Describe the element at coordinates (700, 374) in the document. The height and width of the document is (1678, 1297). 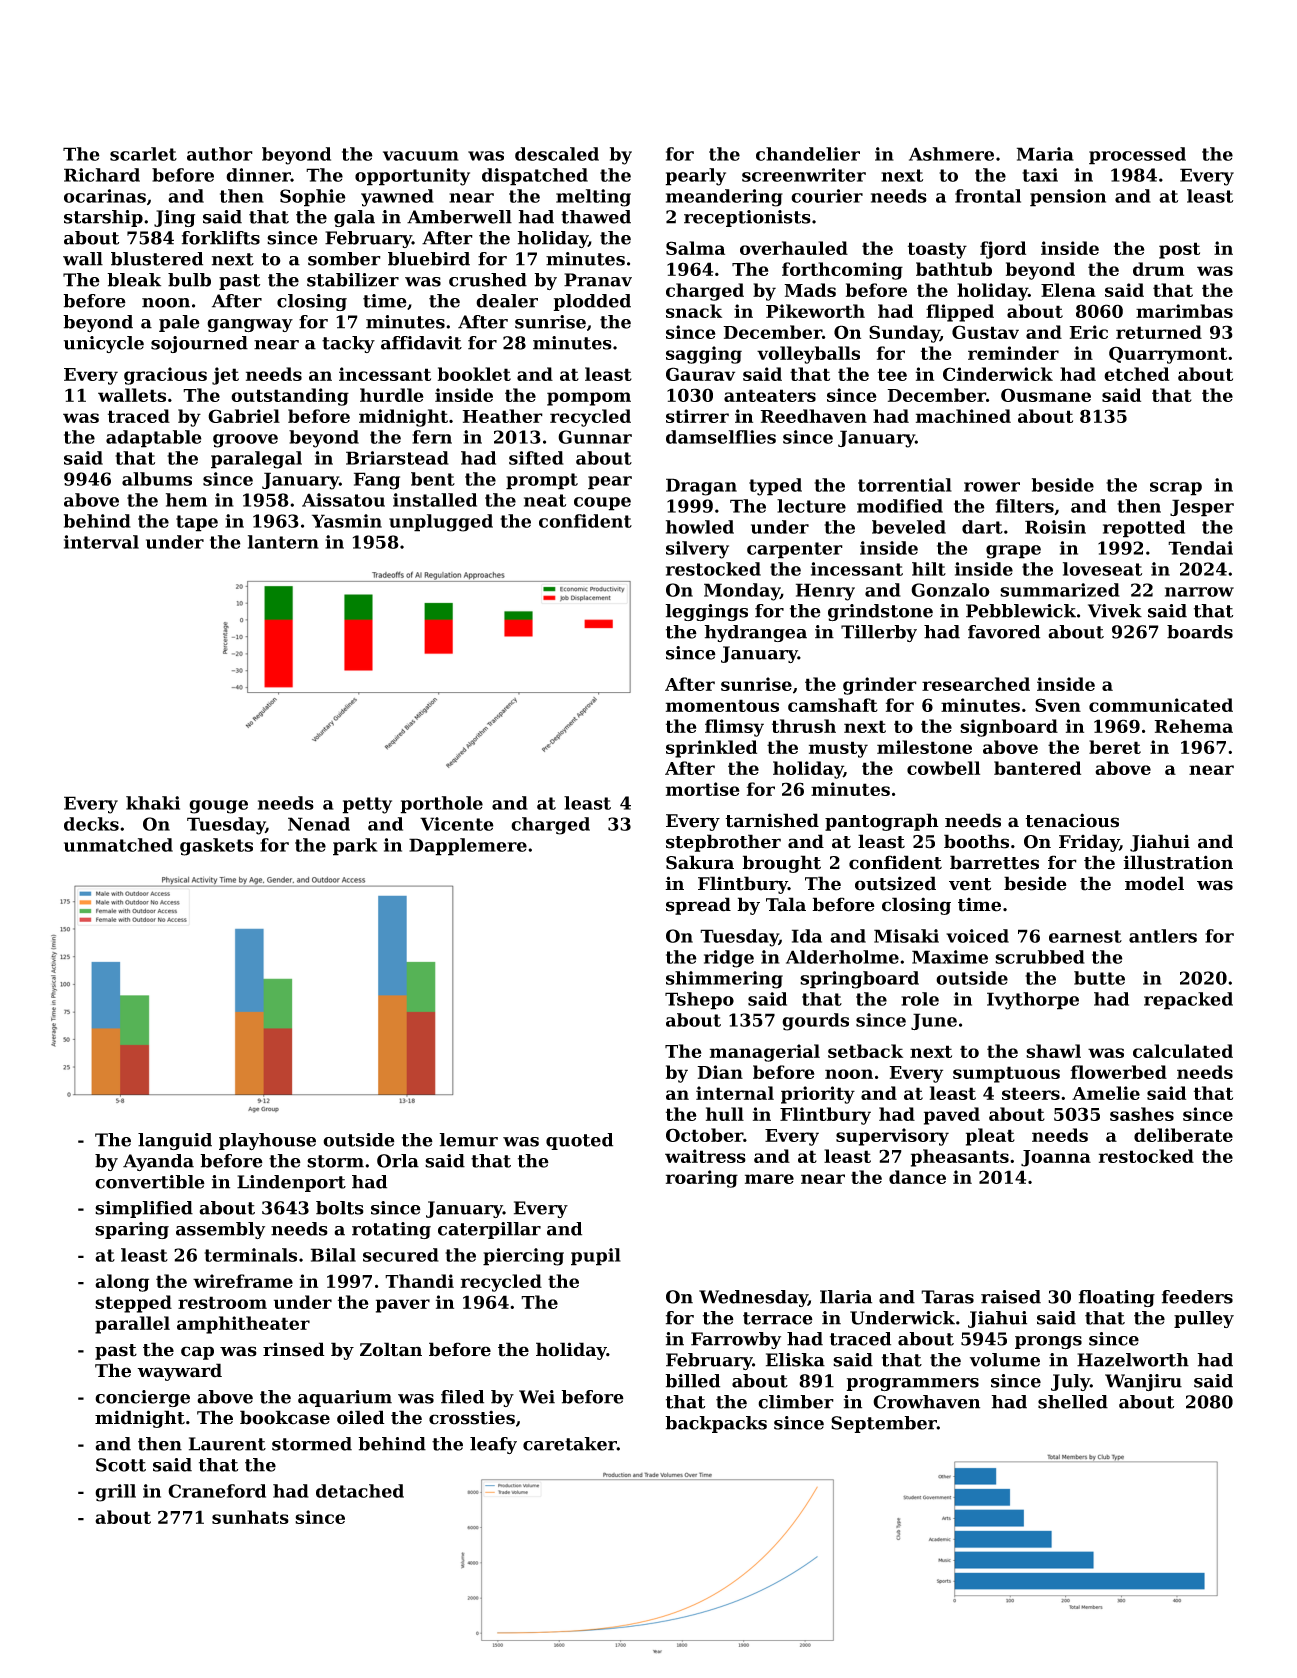
I see `Gaurav` at that location.
